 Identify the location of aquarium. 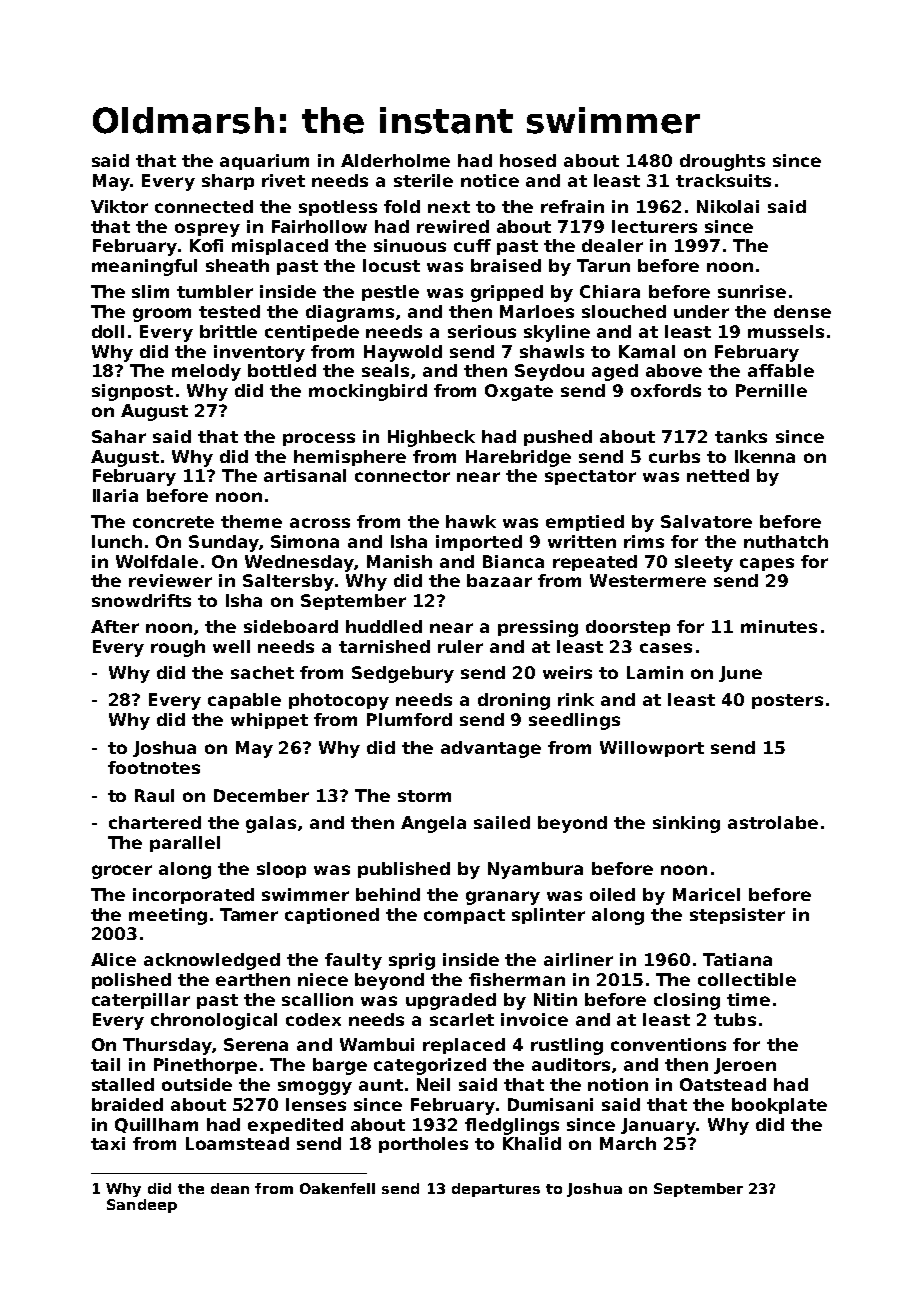
(264, 162).
